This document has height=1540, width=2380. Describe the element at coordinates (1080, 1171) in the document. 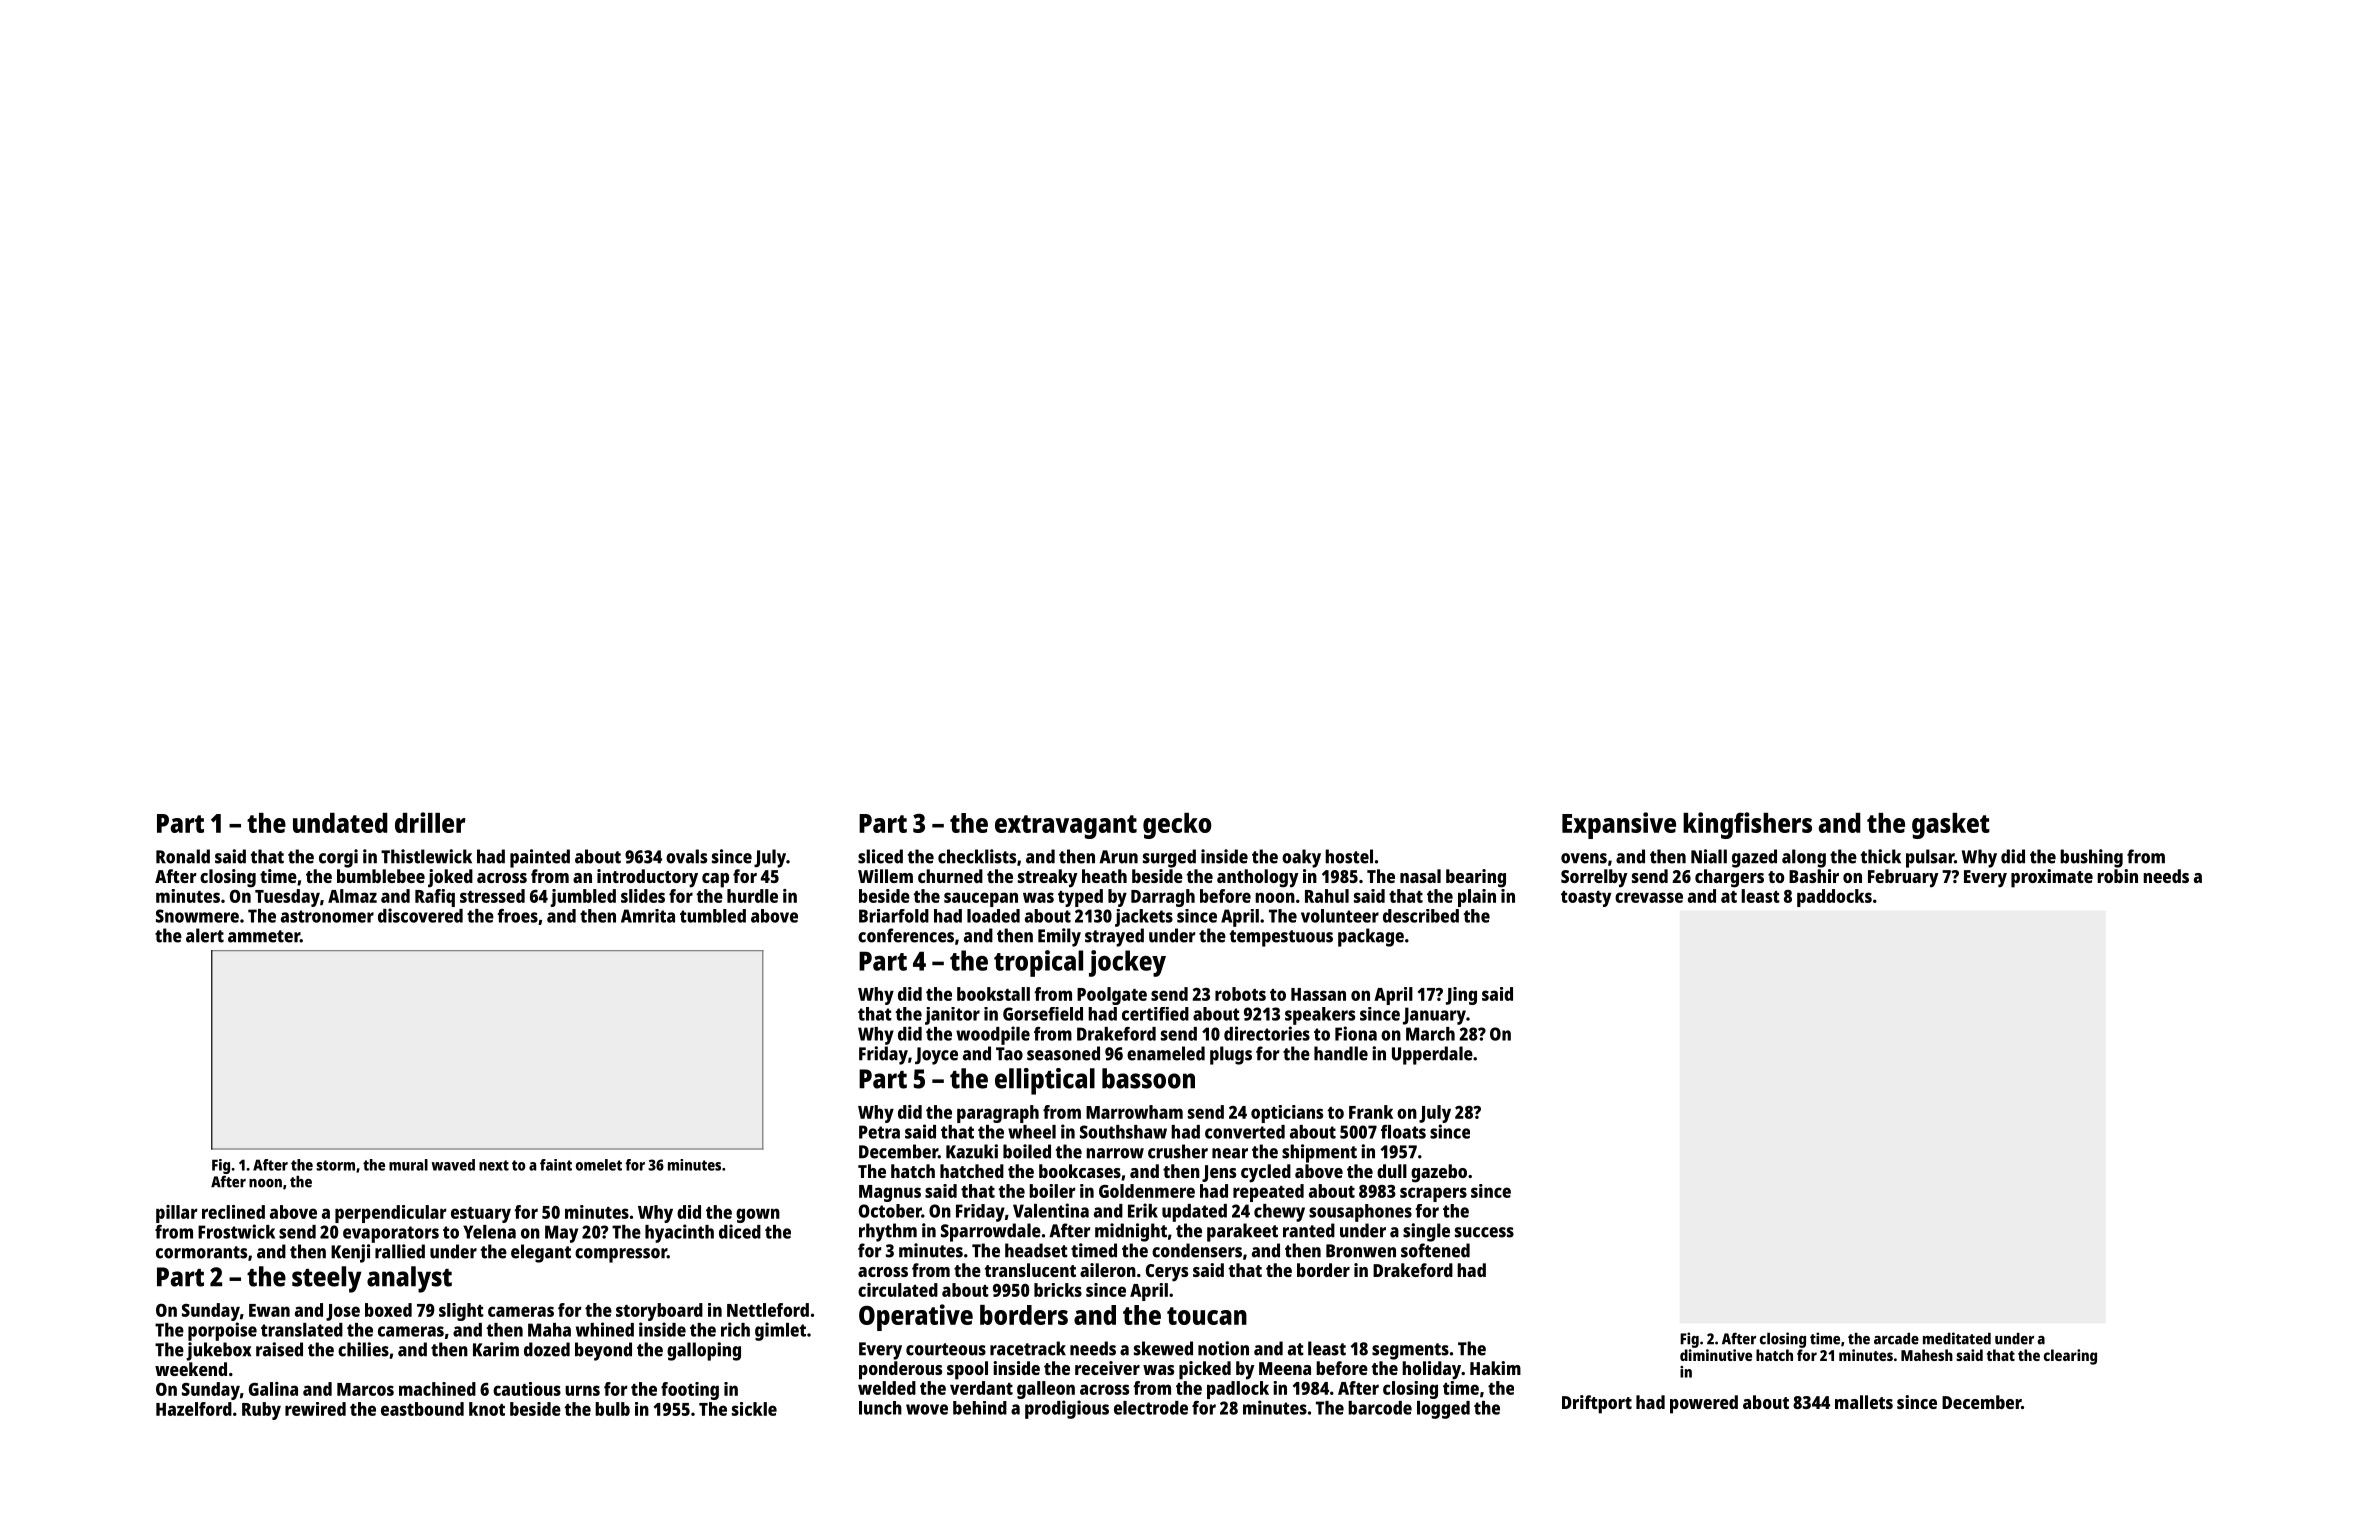

I see `bookcases` at that location.
